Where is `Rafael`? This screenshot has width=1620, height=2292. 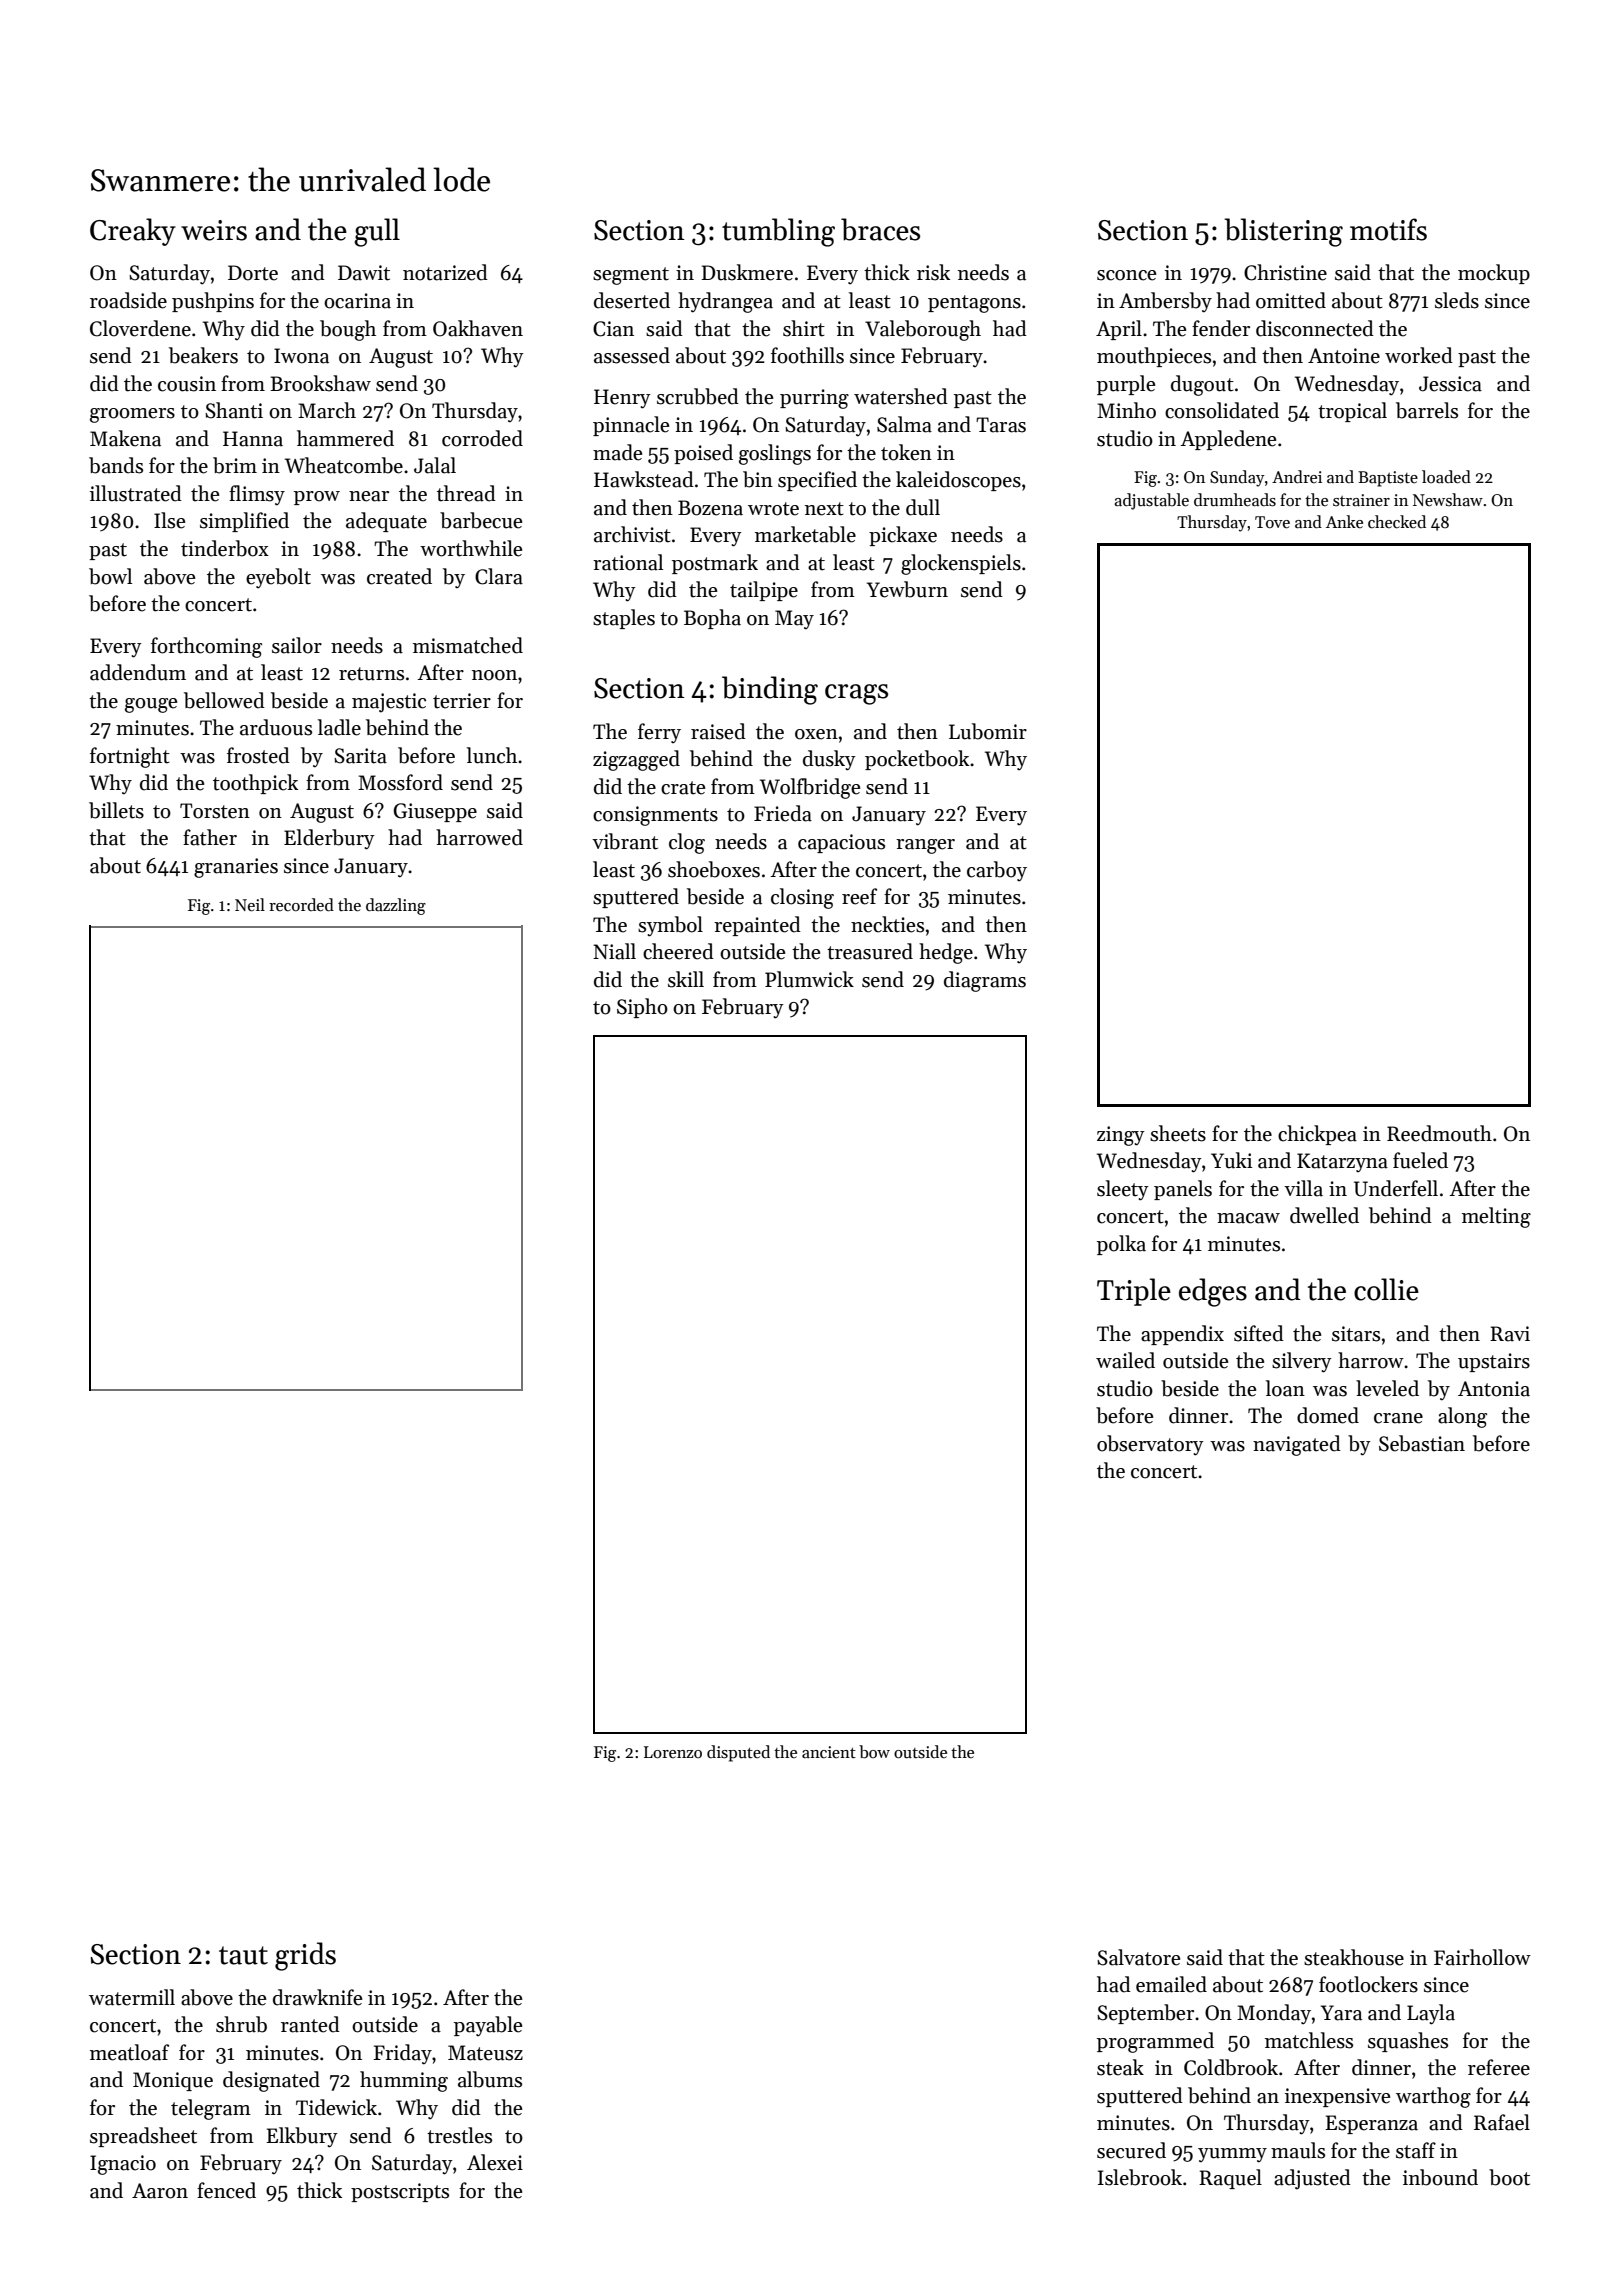 Rafael is located at coordinates (1502, 2122).
